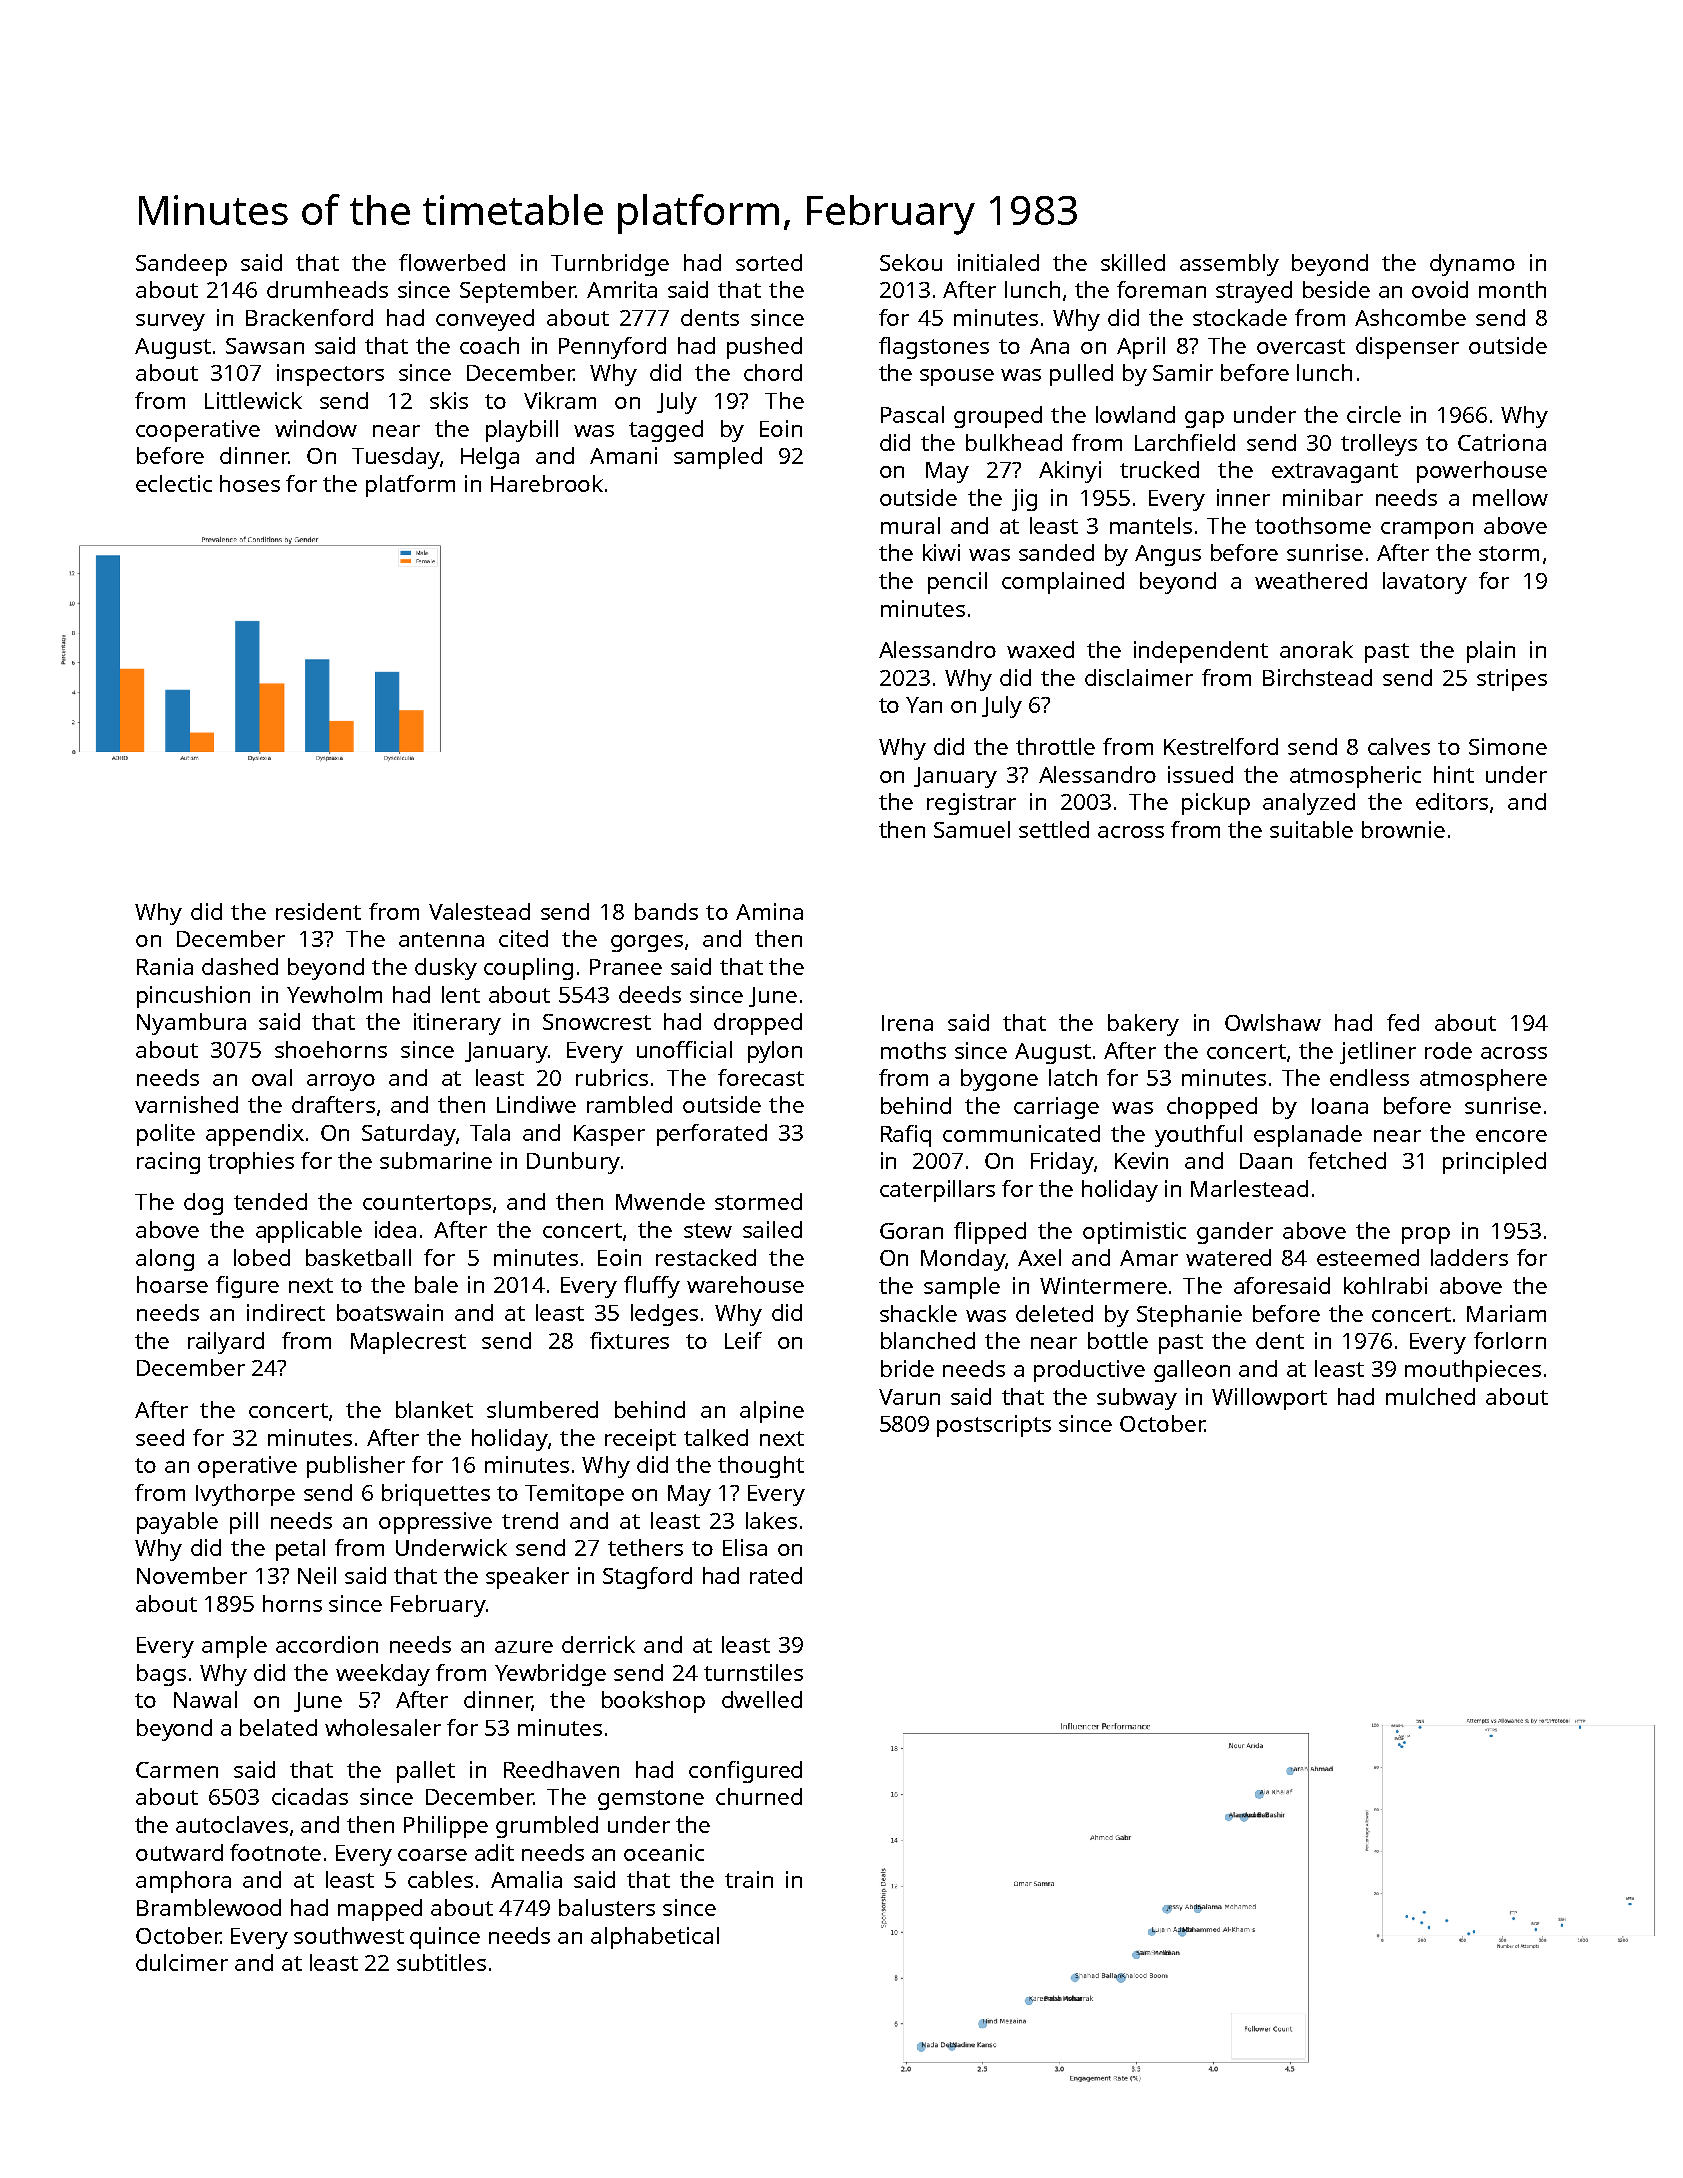 The image size is (1683, 2178). Describe the element at coordinates (445, 1938) in the document. I see `quince` at that location.
